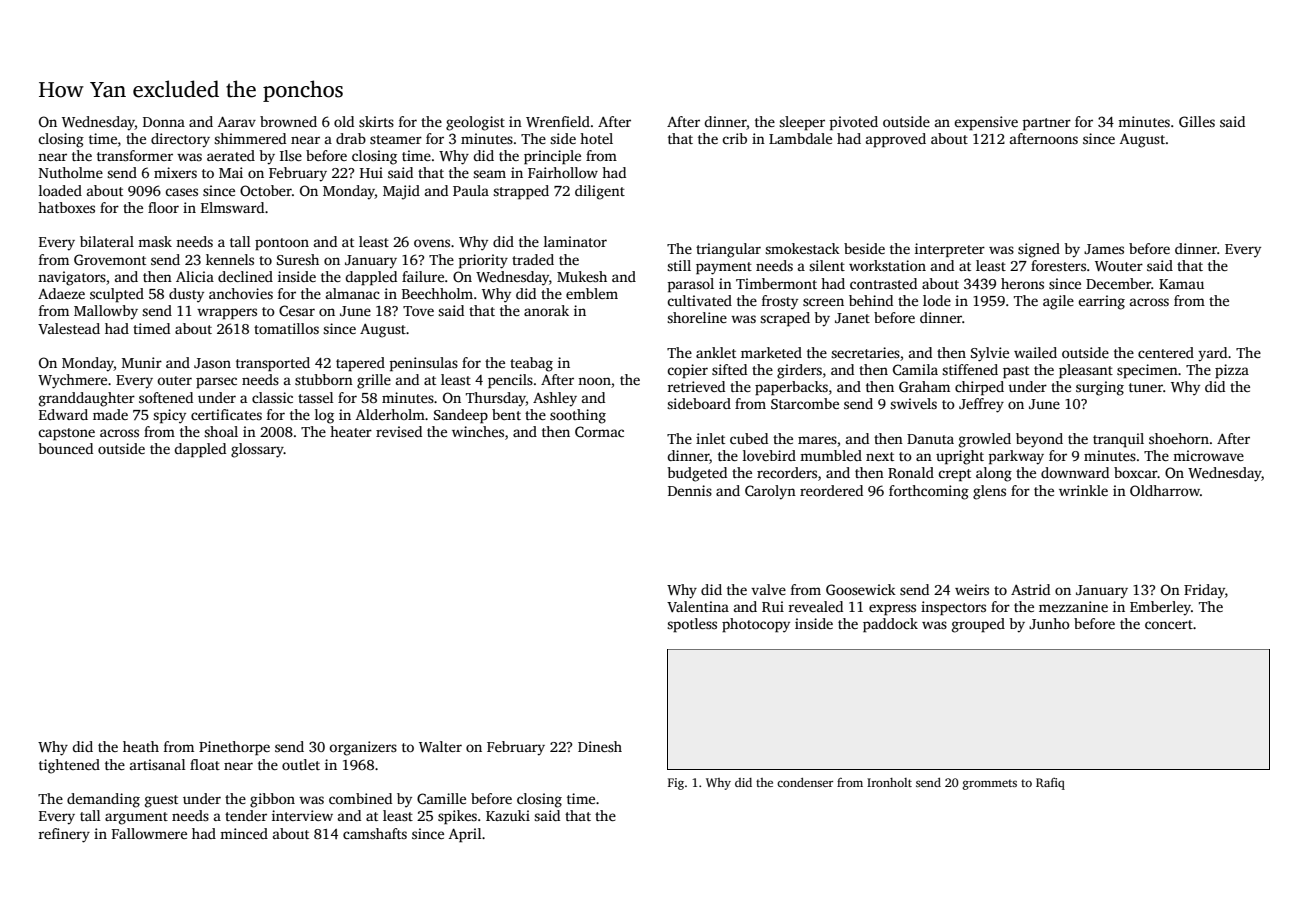  I want to click on heath, so click(141, 746).
